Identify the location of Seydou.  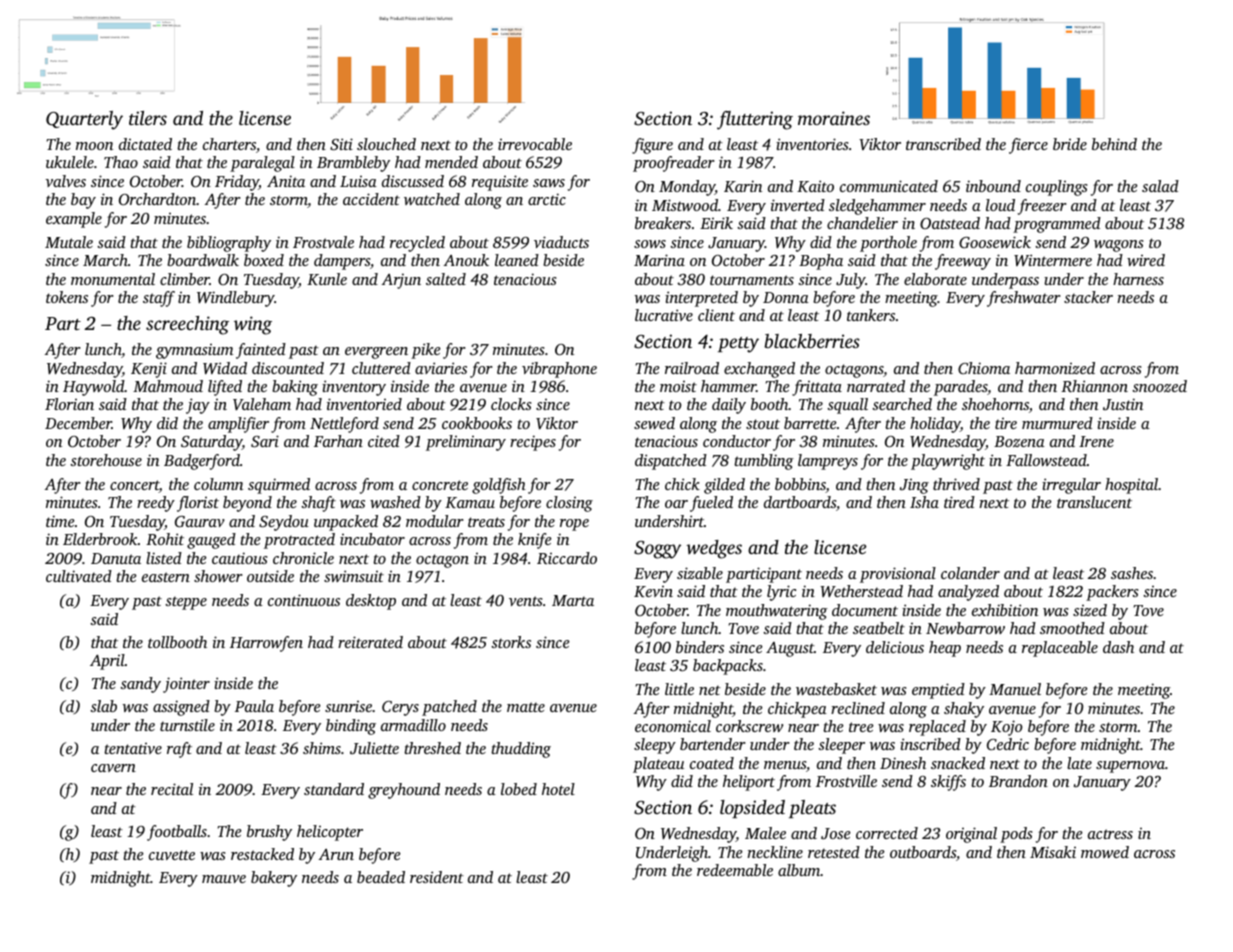
(284, 523).
